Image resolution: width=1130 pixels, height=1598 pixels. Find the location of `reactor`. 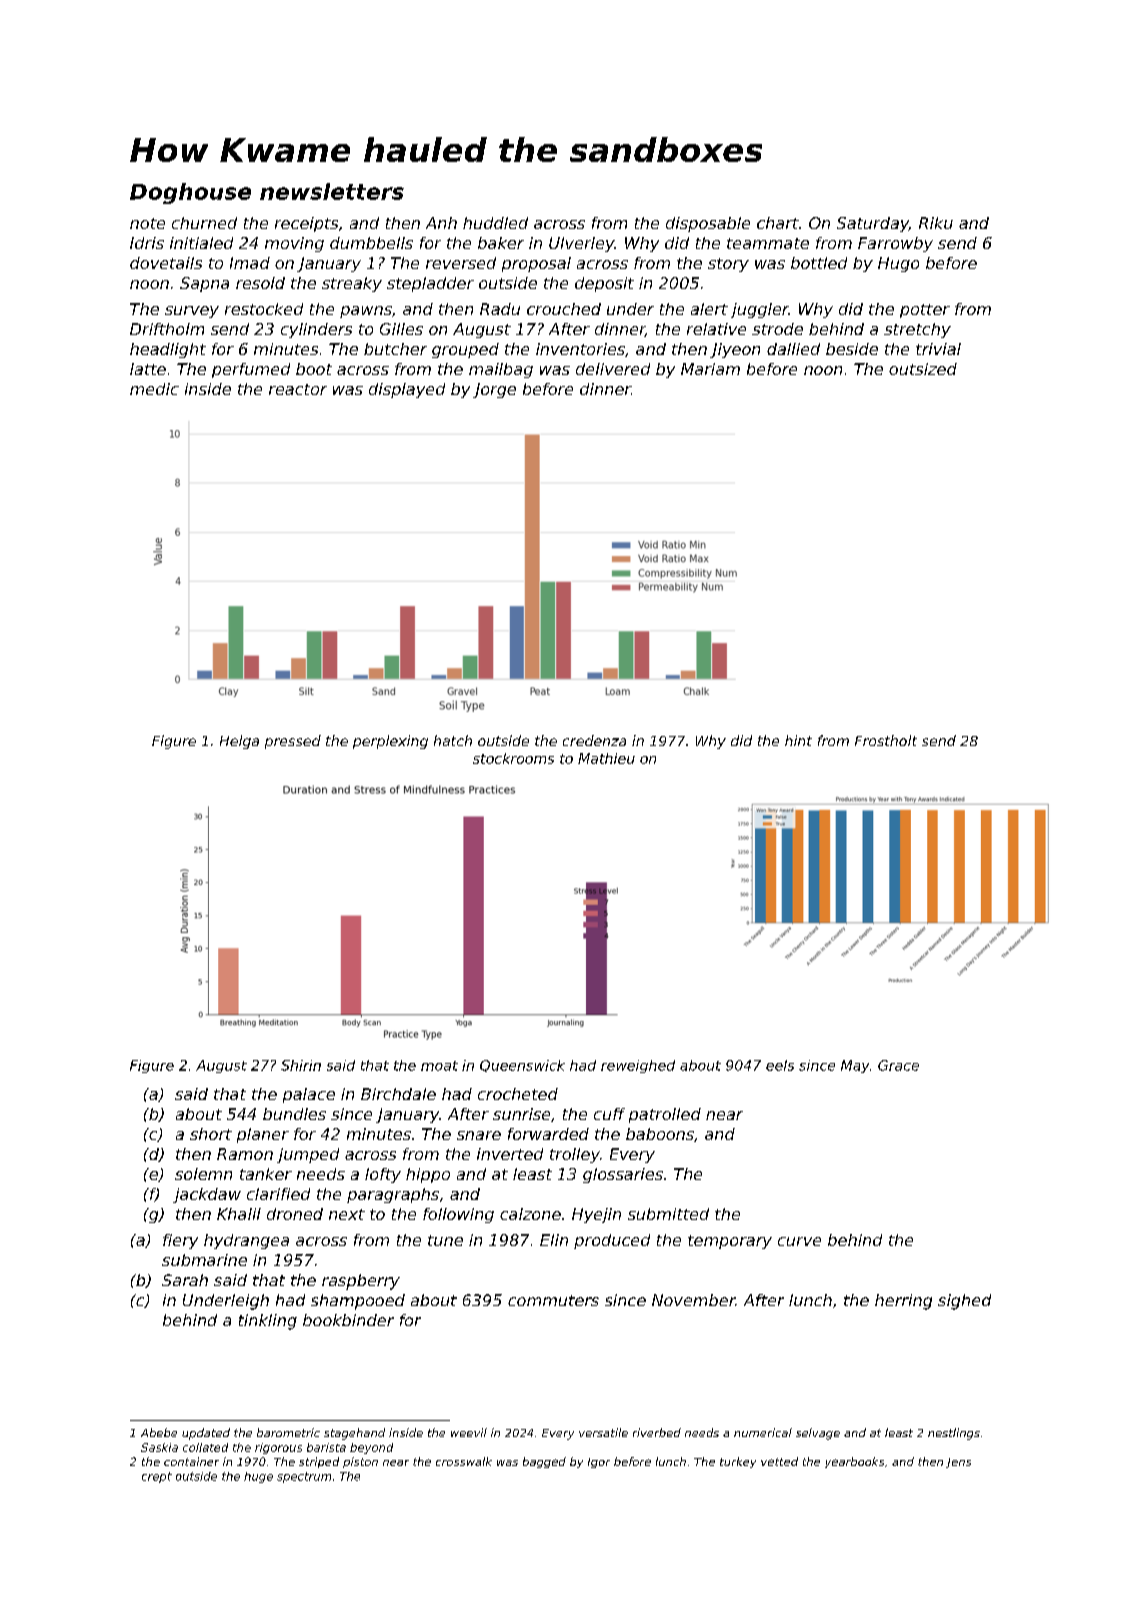

reactor is located at coordinates (298, 389).
